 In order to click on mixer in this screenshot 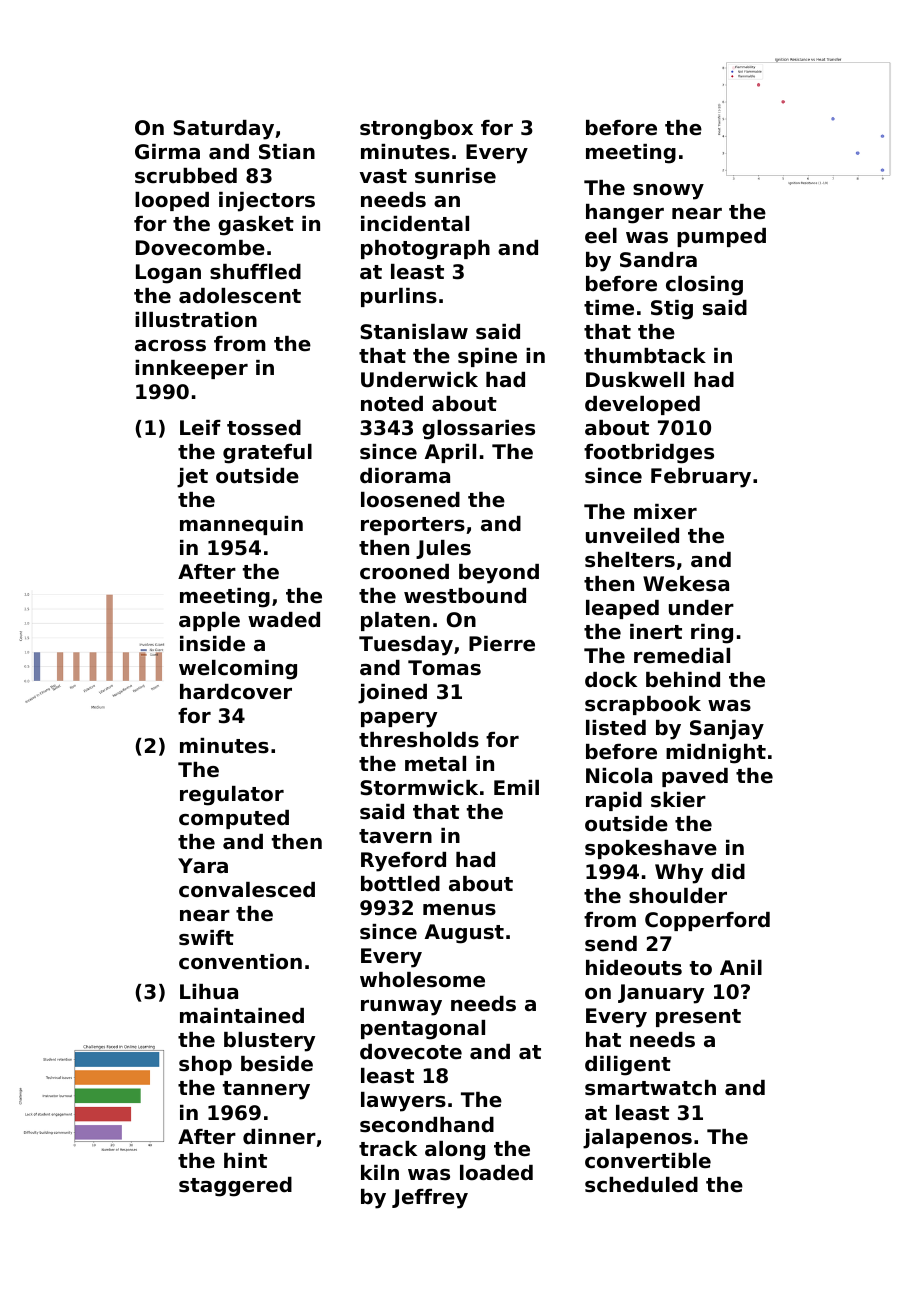, I will do `click(665, 512)`.
